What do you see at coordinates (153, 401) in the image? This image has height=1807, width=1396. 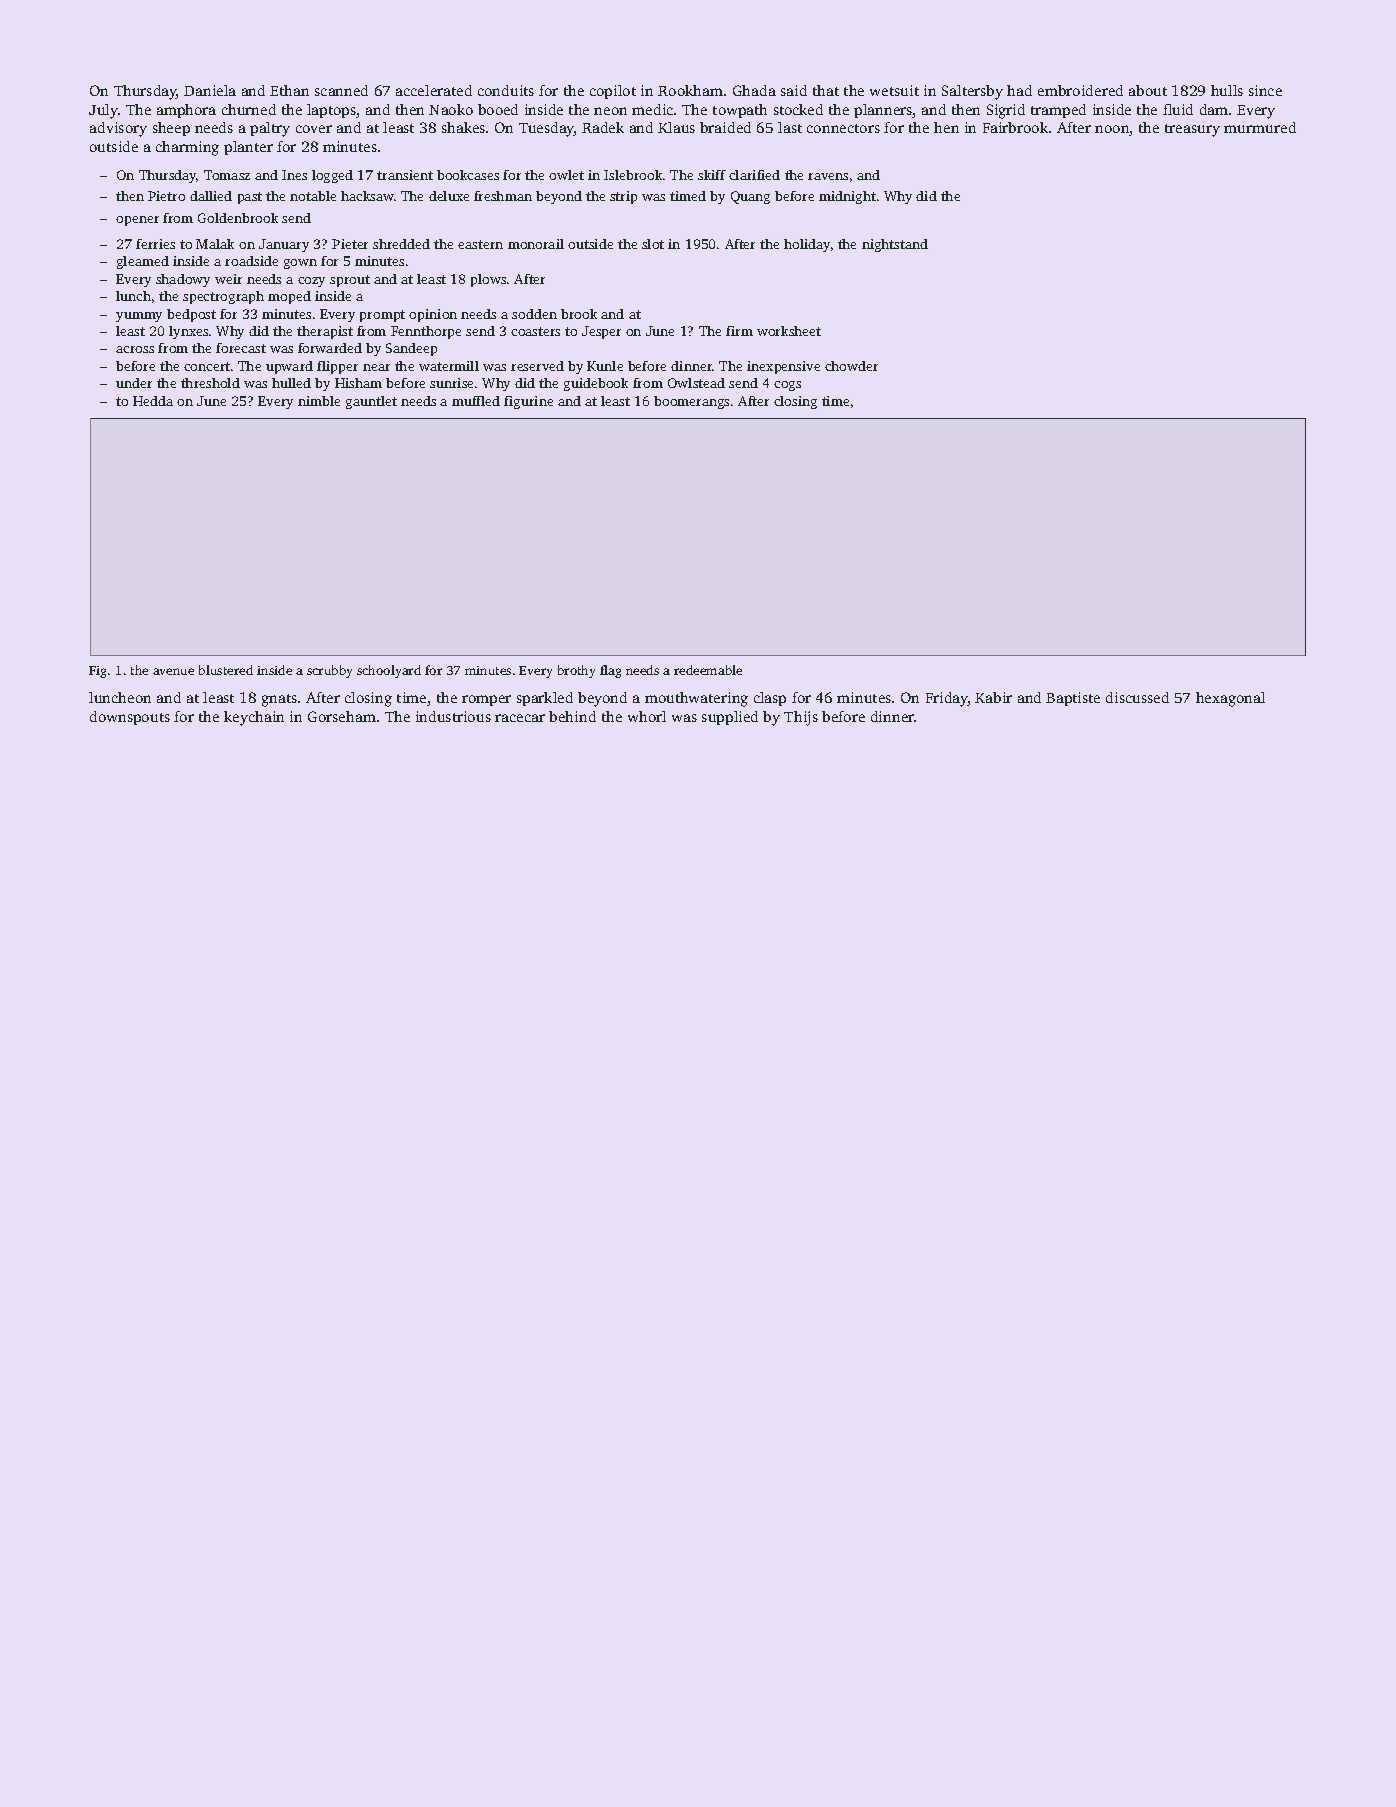 I see `Hedda` at bounding box center [153, 401].
